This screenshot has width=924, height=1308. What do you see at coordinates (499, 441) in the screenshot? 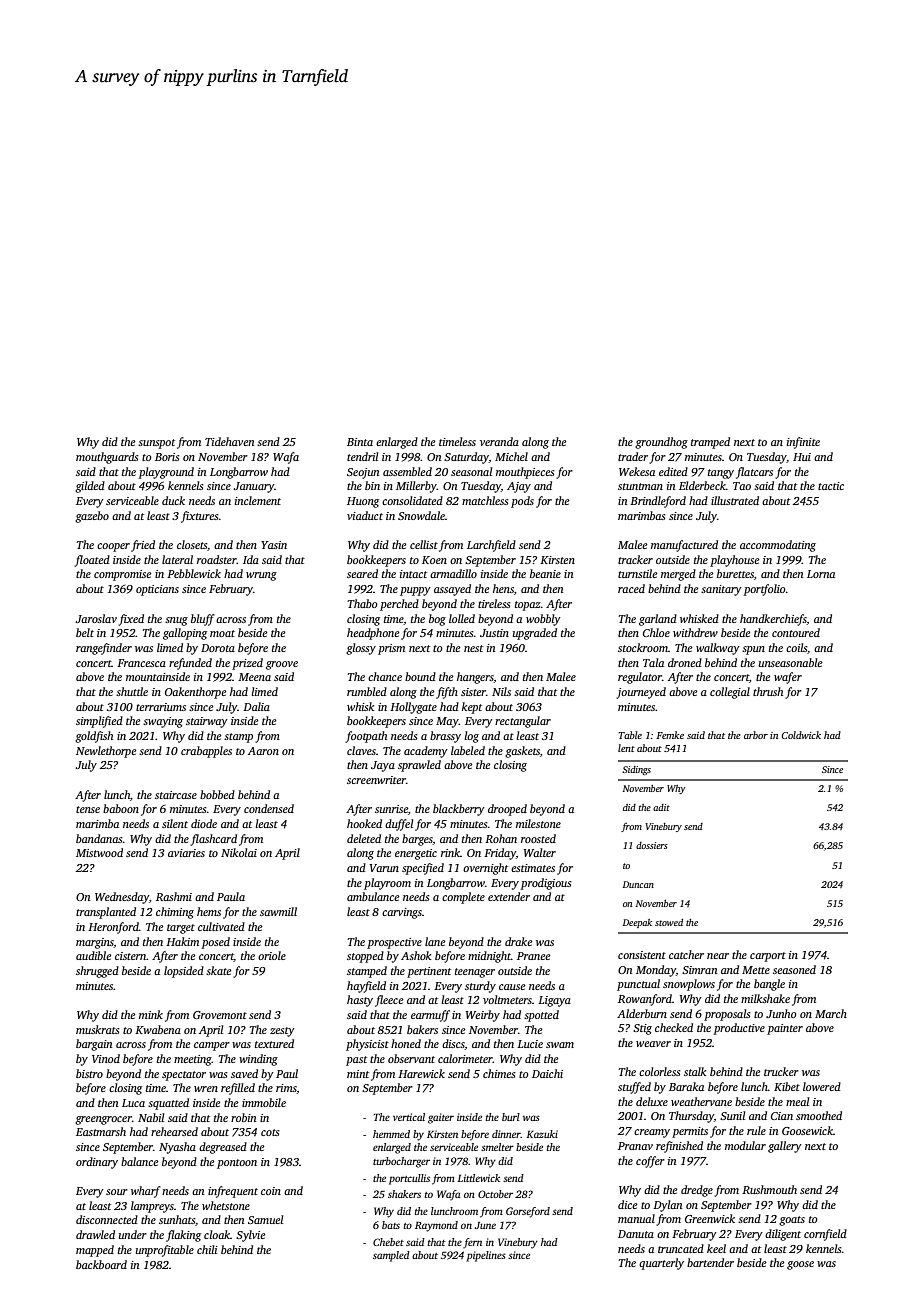
I see `veranda` at bounding box center [499, 441].
